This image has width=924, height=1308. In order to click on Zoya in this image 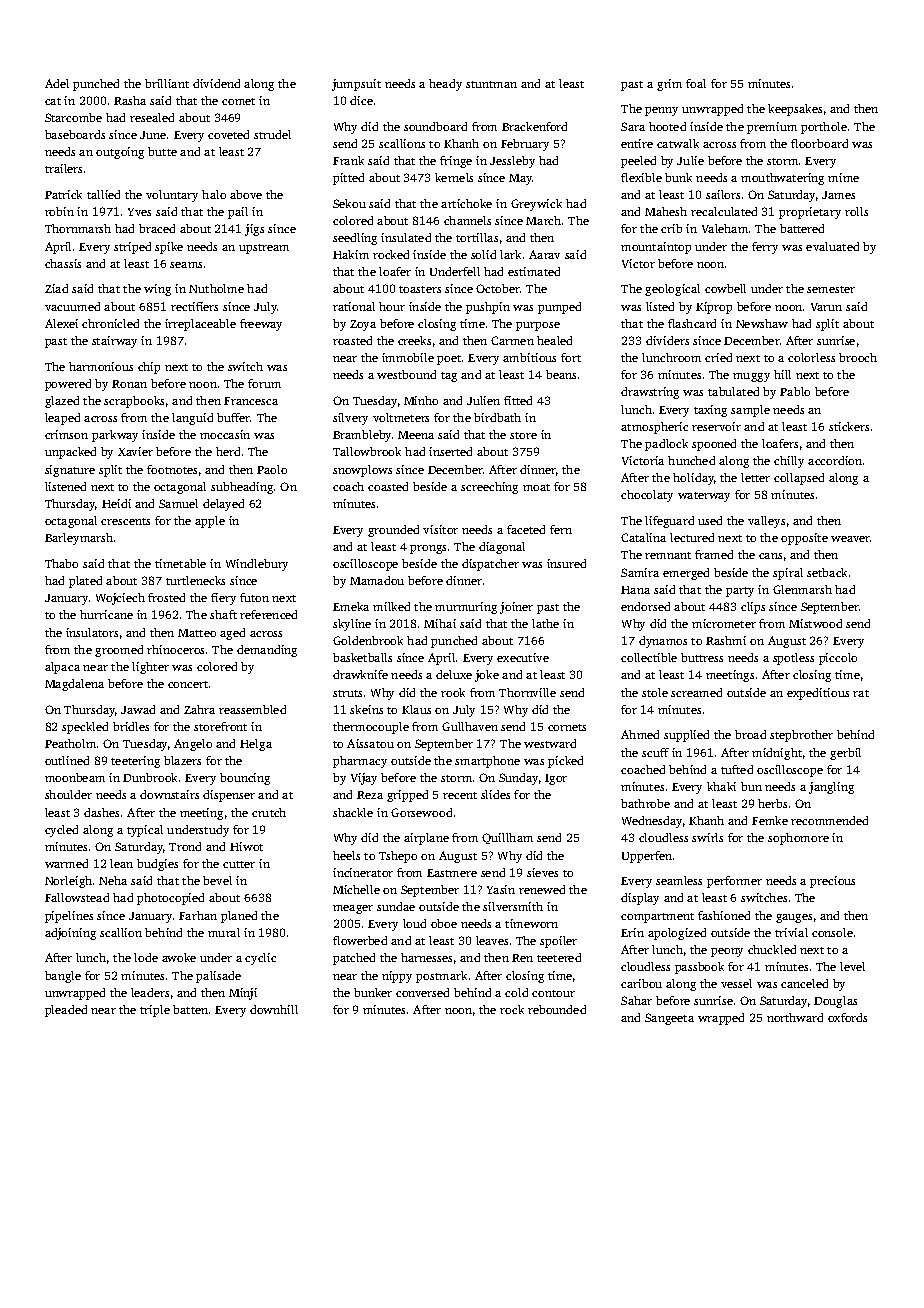, I will do `click(363, 325)`.
